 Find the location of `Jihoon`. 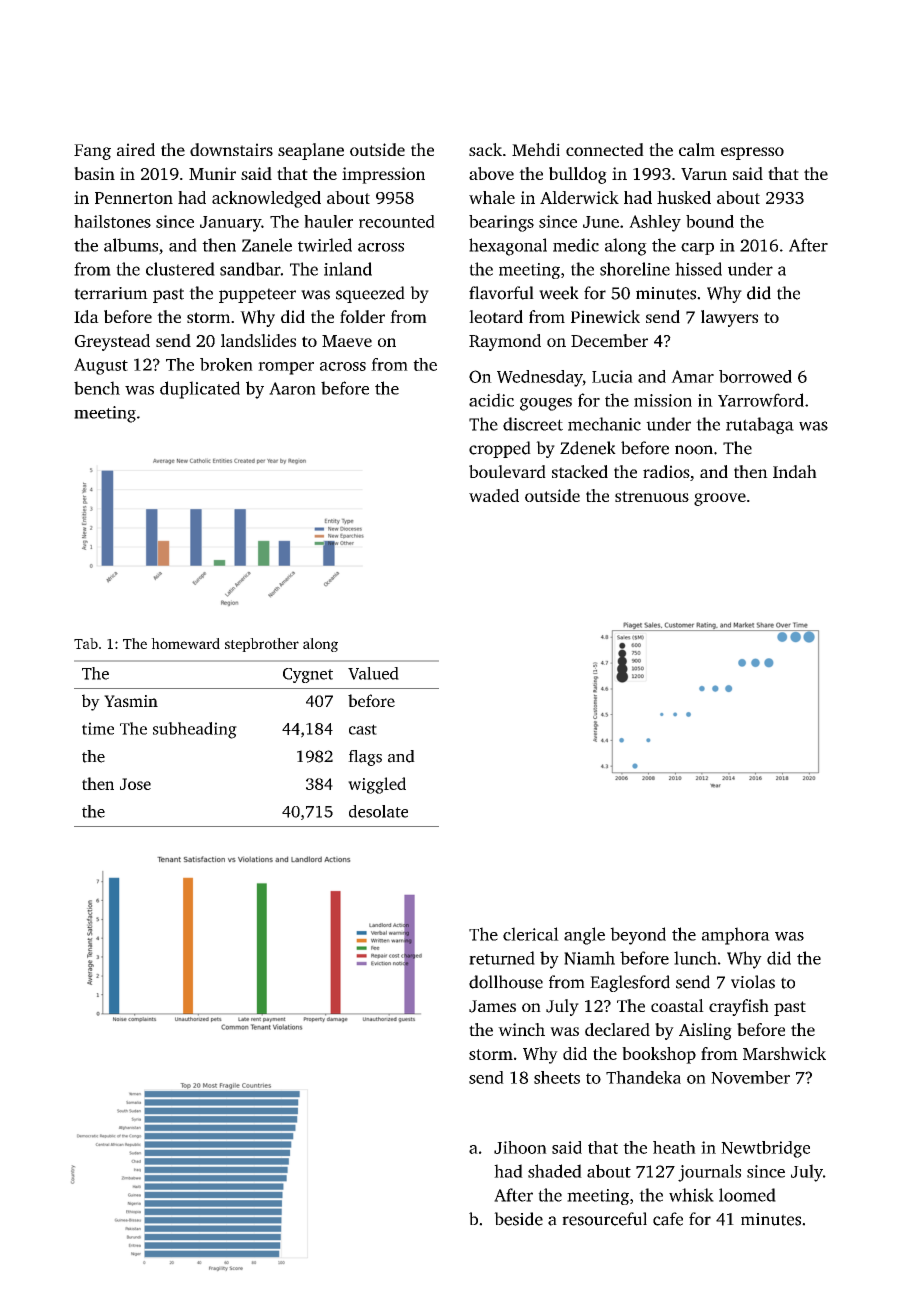

Jihoon is located at coordinates (520, 1147).
